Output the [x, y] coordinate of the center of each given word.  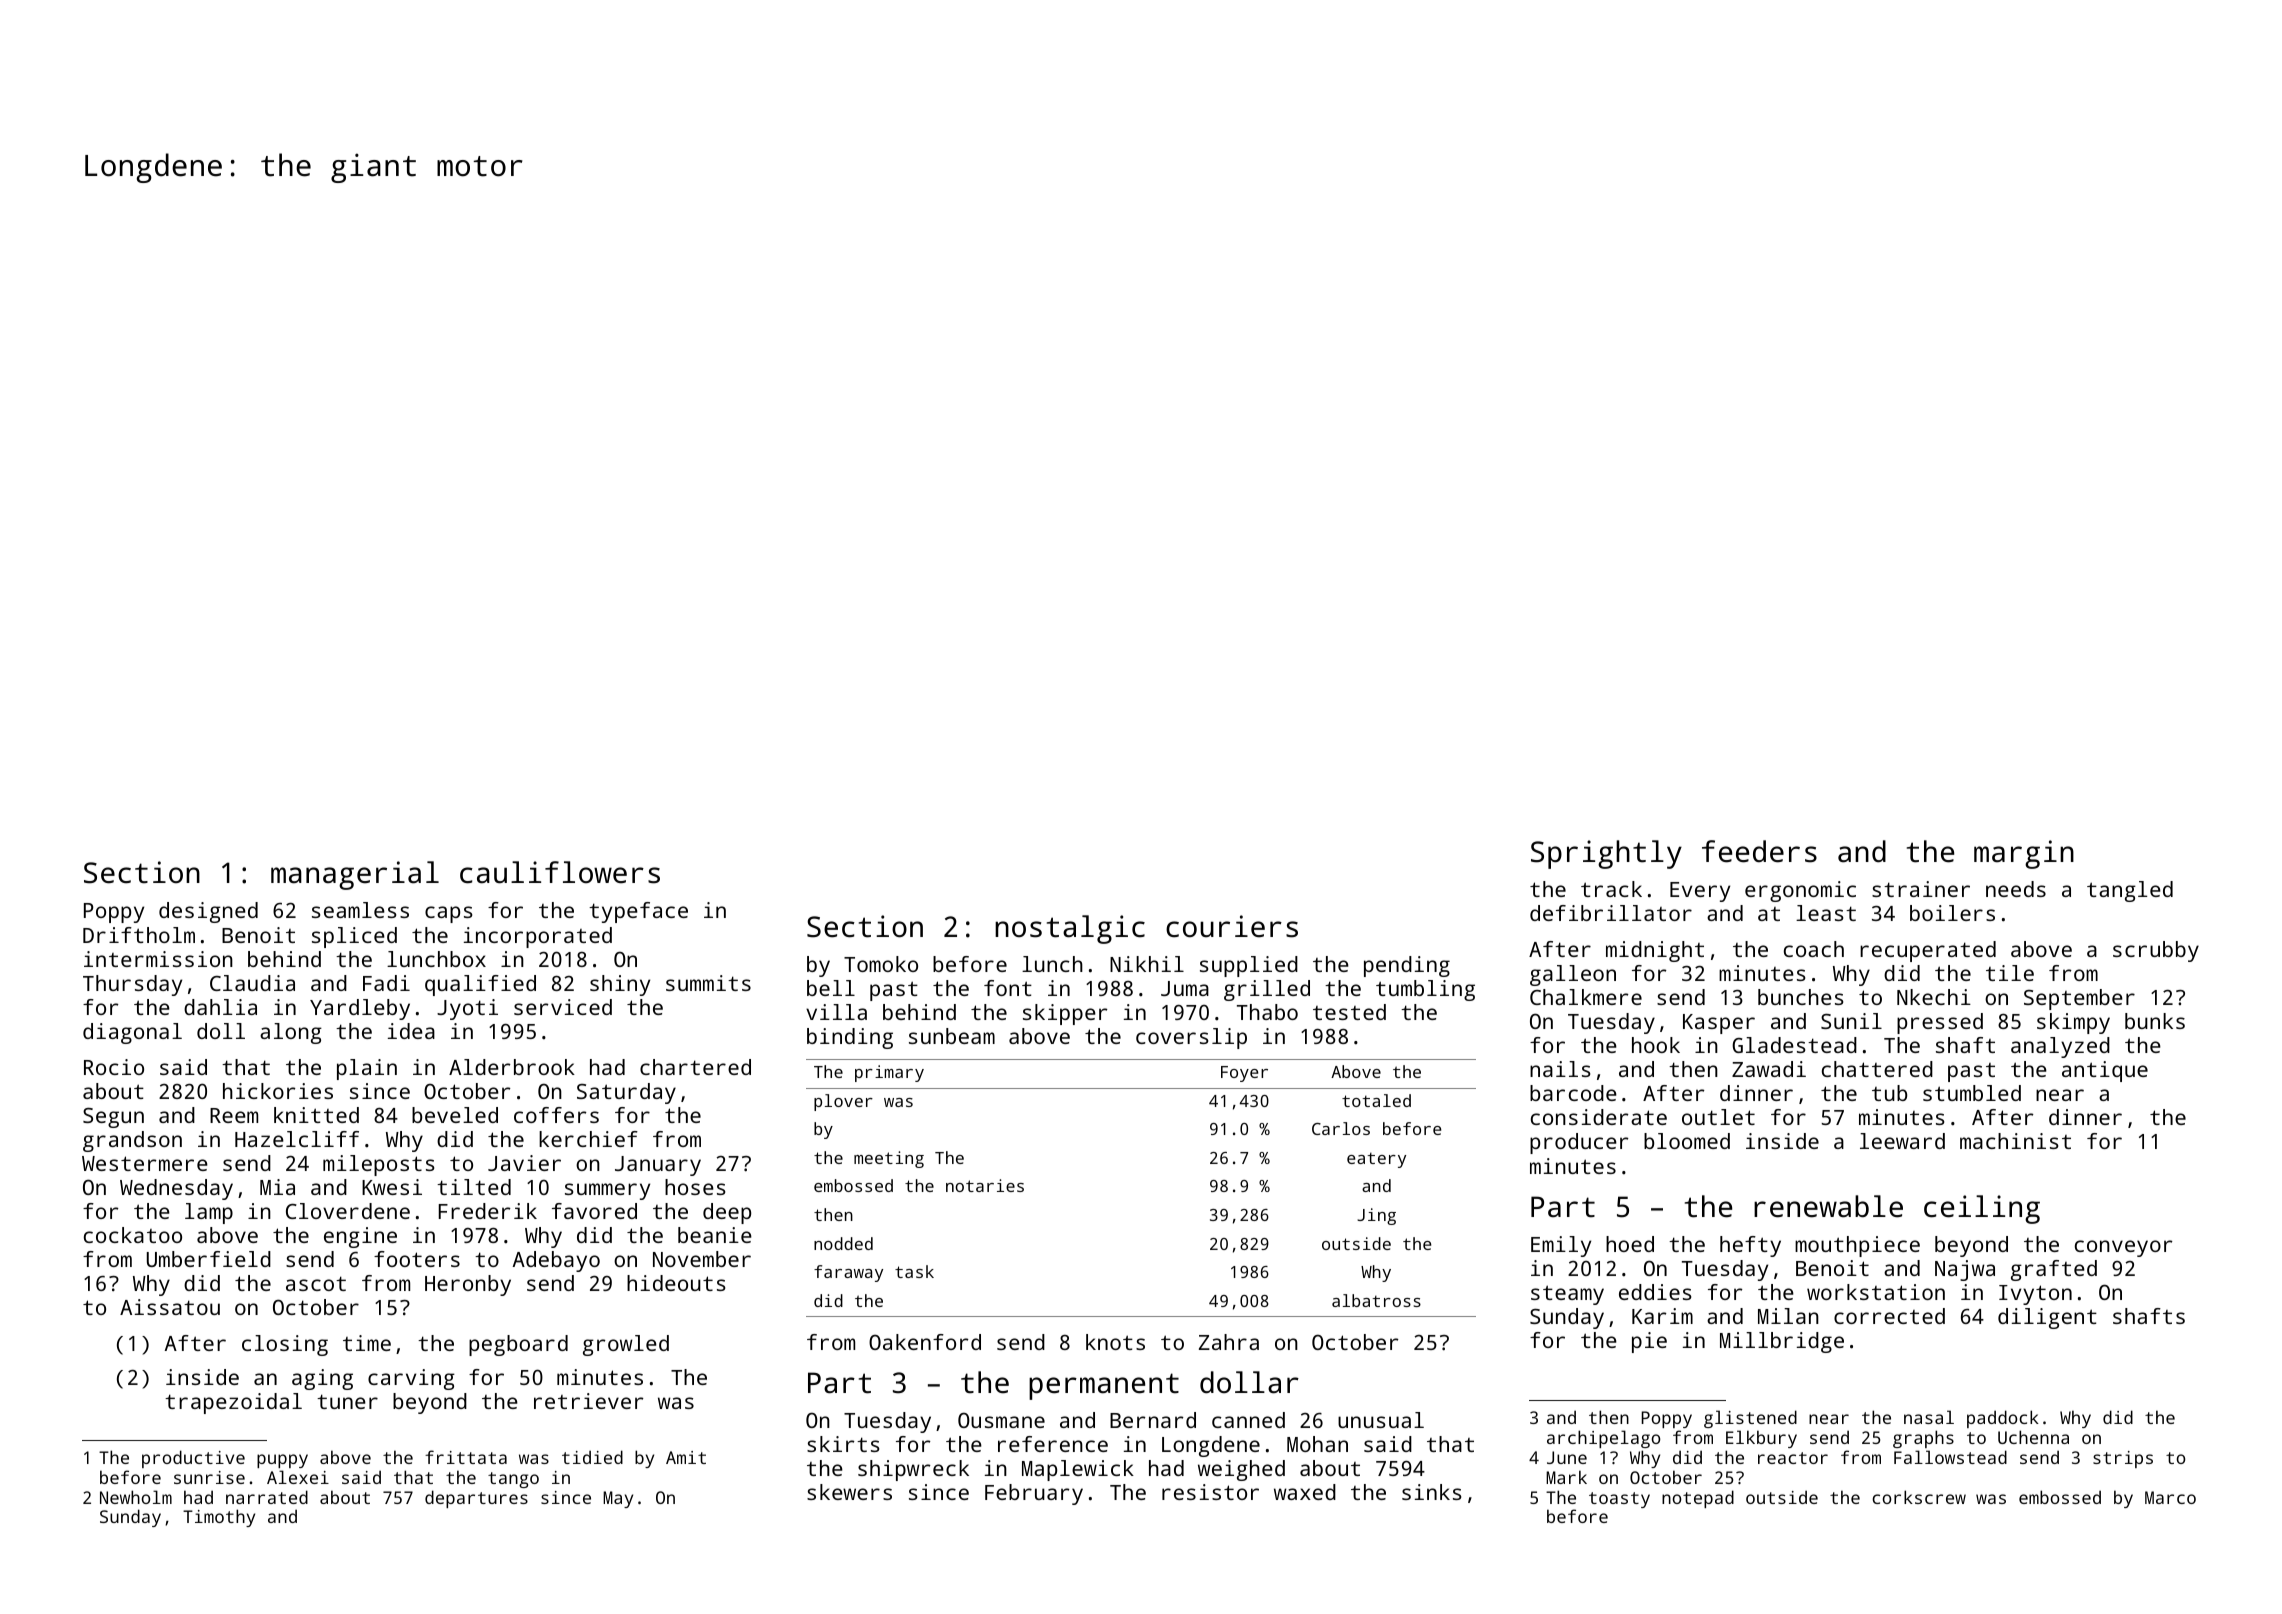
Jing [1376, 1216]
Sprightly [1606, 854]
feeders [1759, 851]
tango [513, 1480]
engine [360, 1237]
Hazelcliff [297, 1139]
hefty [1750, 1246]
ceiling [1982, 1209]
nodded [843, 1243]
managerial [355, 875]
